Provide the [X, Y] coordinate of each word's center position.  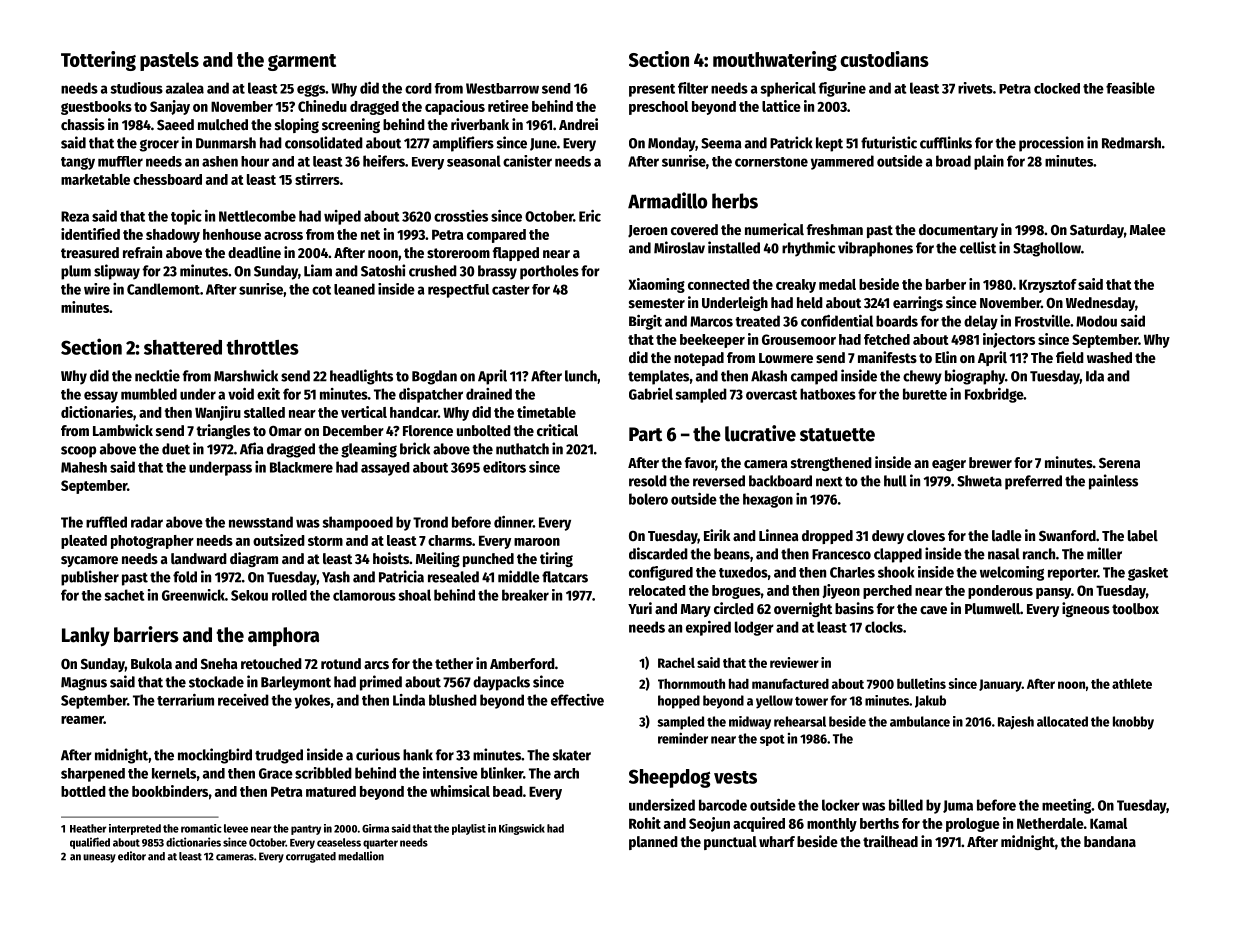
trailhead [890, 841]
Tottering [98, 61]
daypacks [501, 683]
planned [653, 843]
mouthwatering [775, 61]
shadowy [173, 236]
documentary [958, 231]
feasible [1130, 88]
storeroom [458, 253]
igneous [1086, 609]
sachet [124, 595]
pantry [306, 830]
